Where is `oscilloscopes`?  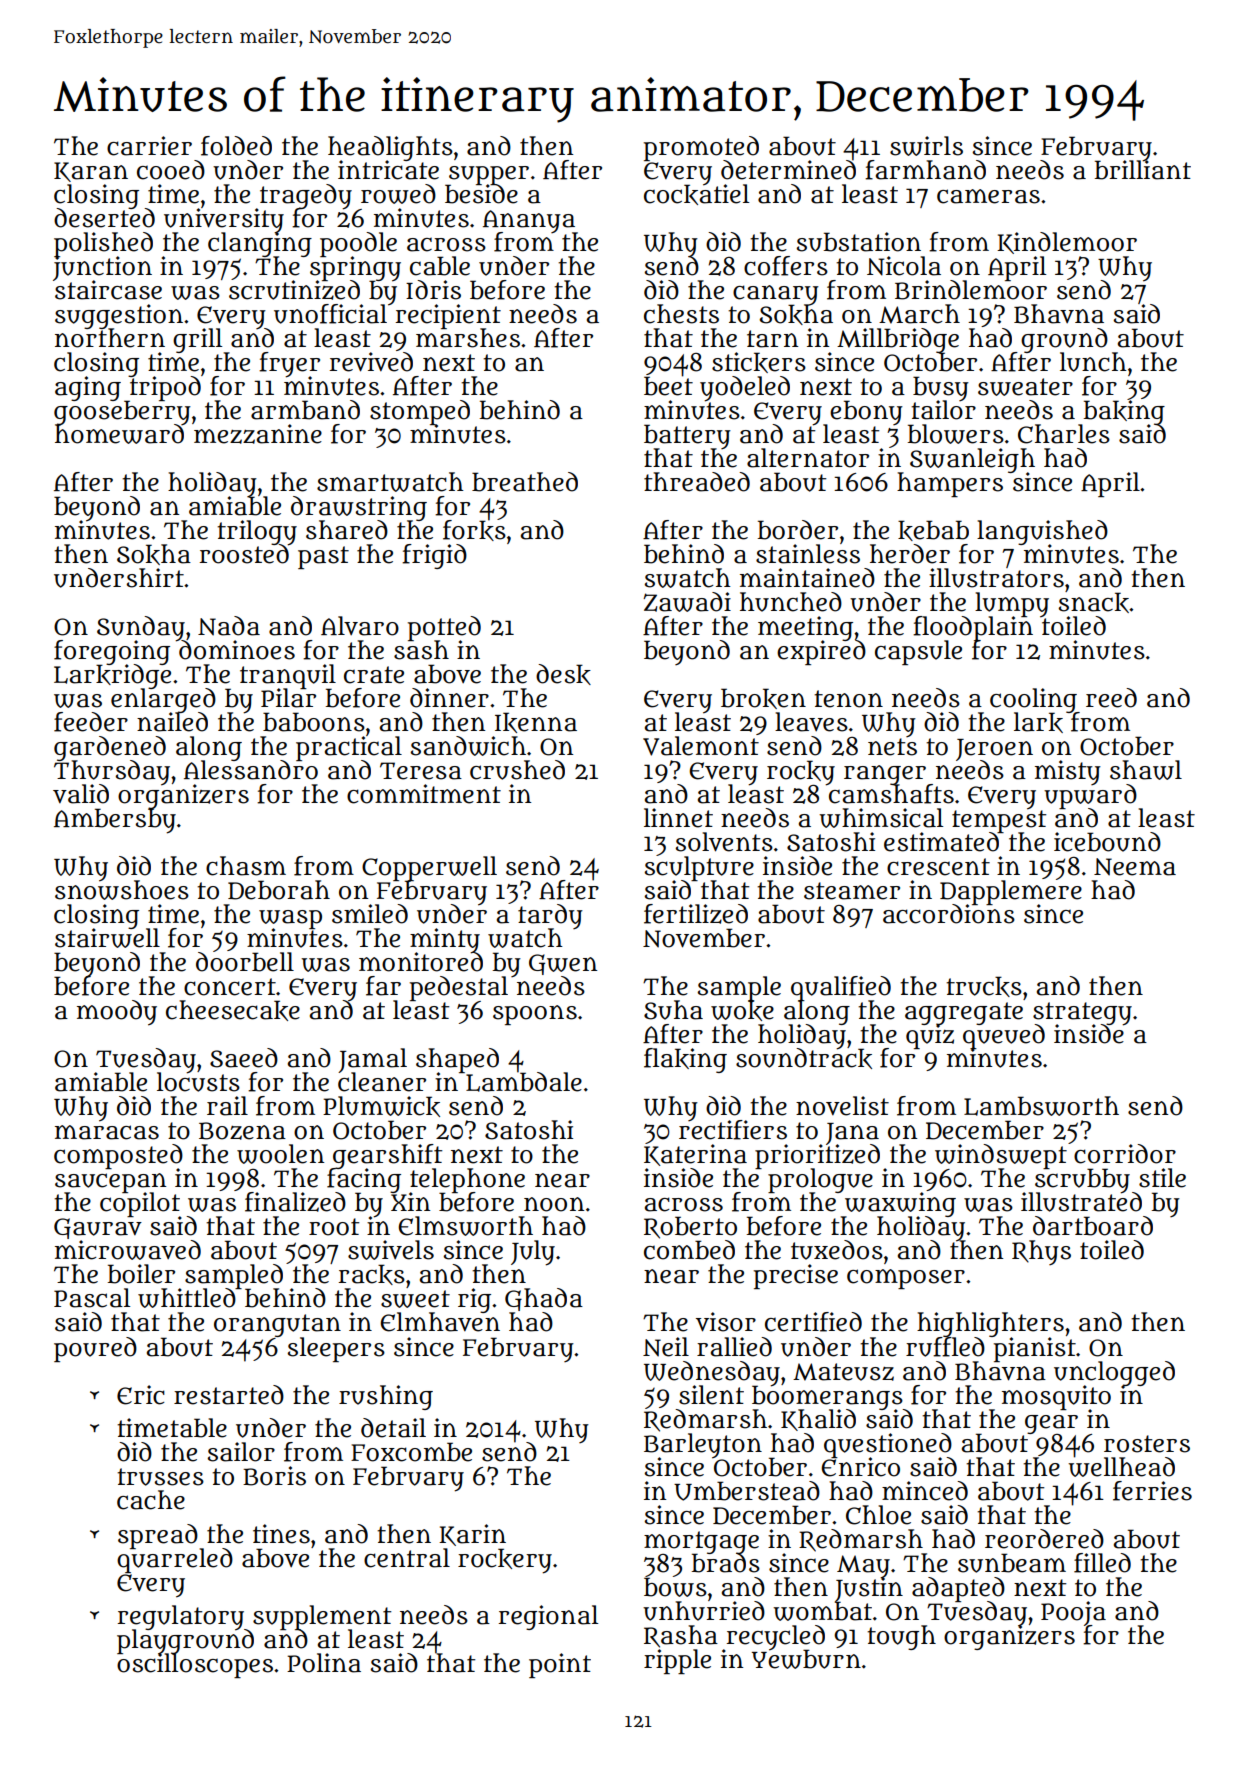 oscilloscopes is located at coordinates (195, 1666).
